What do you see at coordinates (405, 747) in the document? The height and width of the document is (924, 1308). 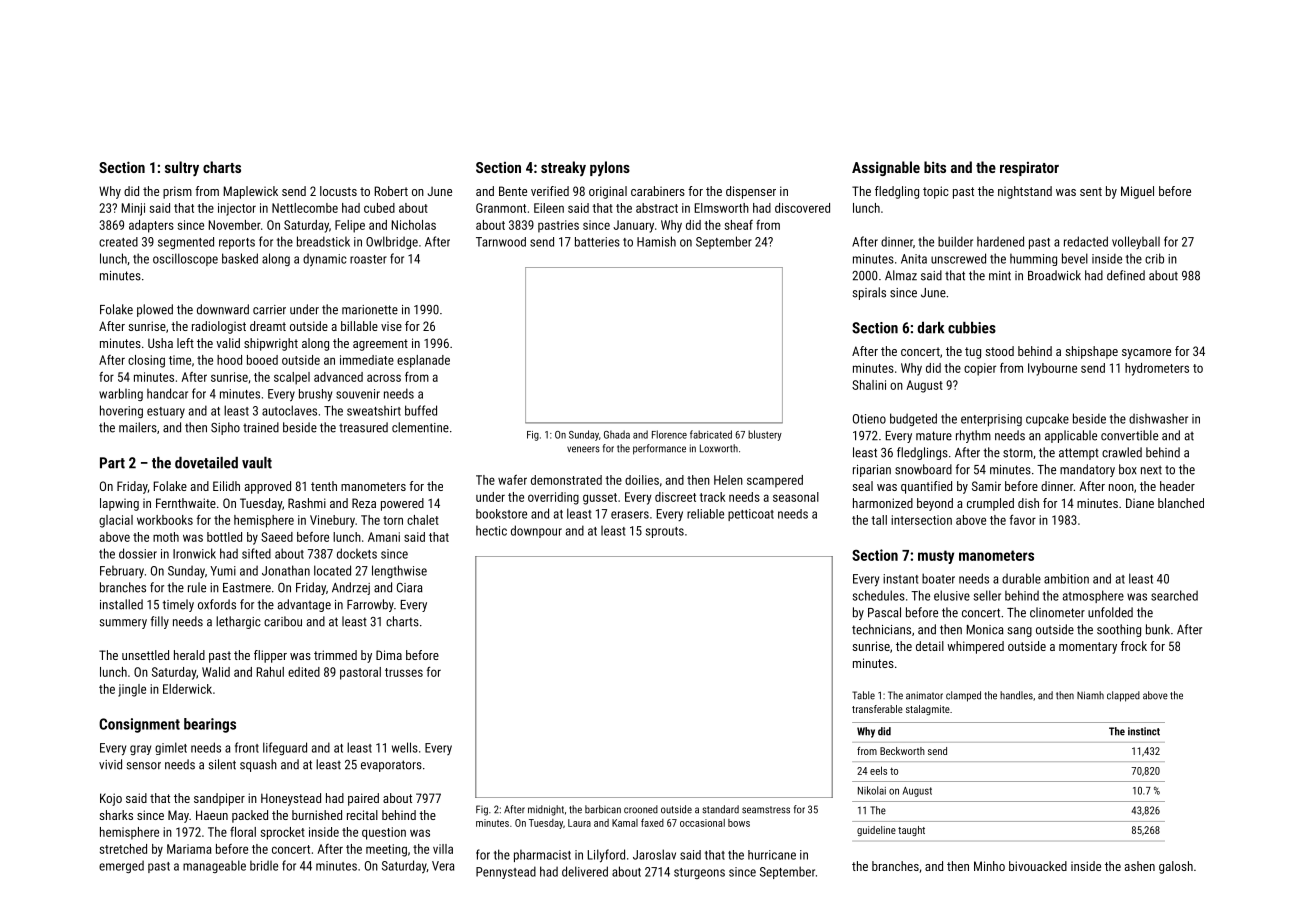 I see `wells` at bounding box center [405, 747].
